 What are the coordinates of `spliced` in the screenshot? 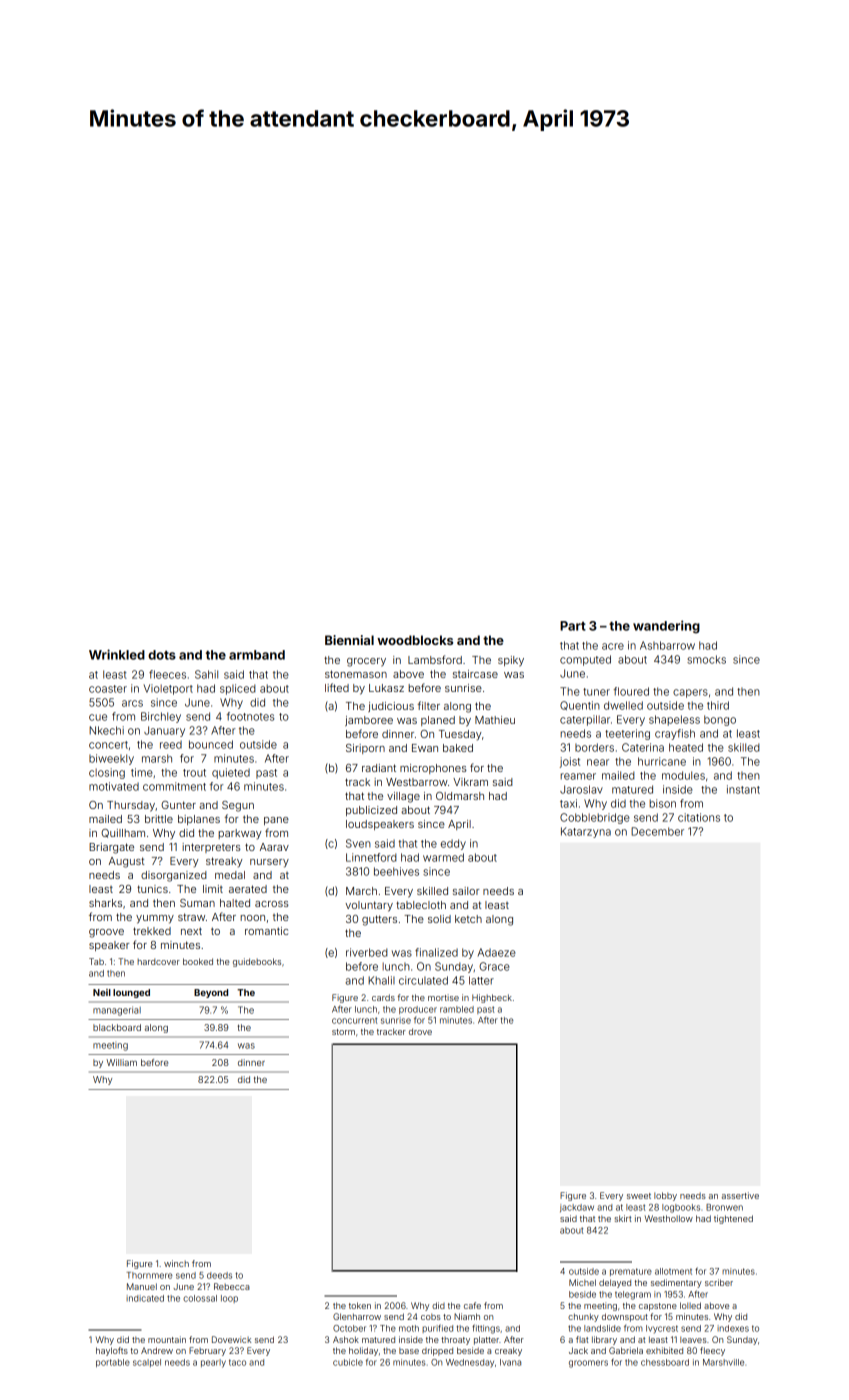 It's located at (238, 689).
